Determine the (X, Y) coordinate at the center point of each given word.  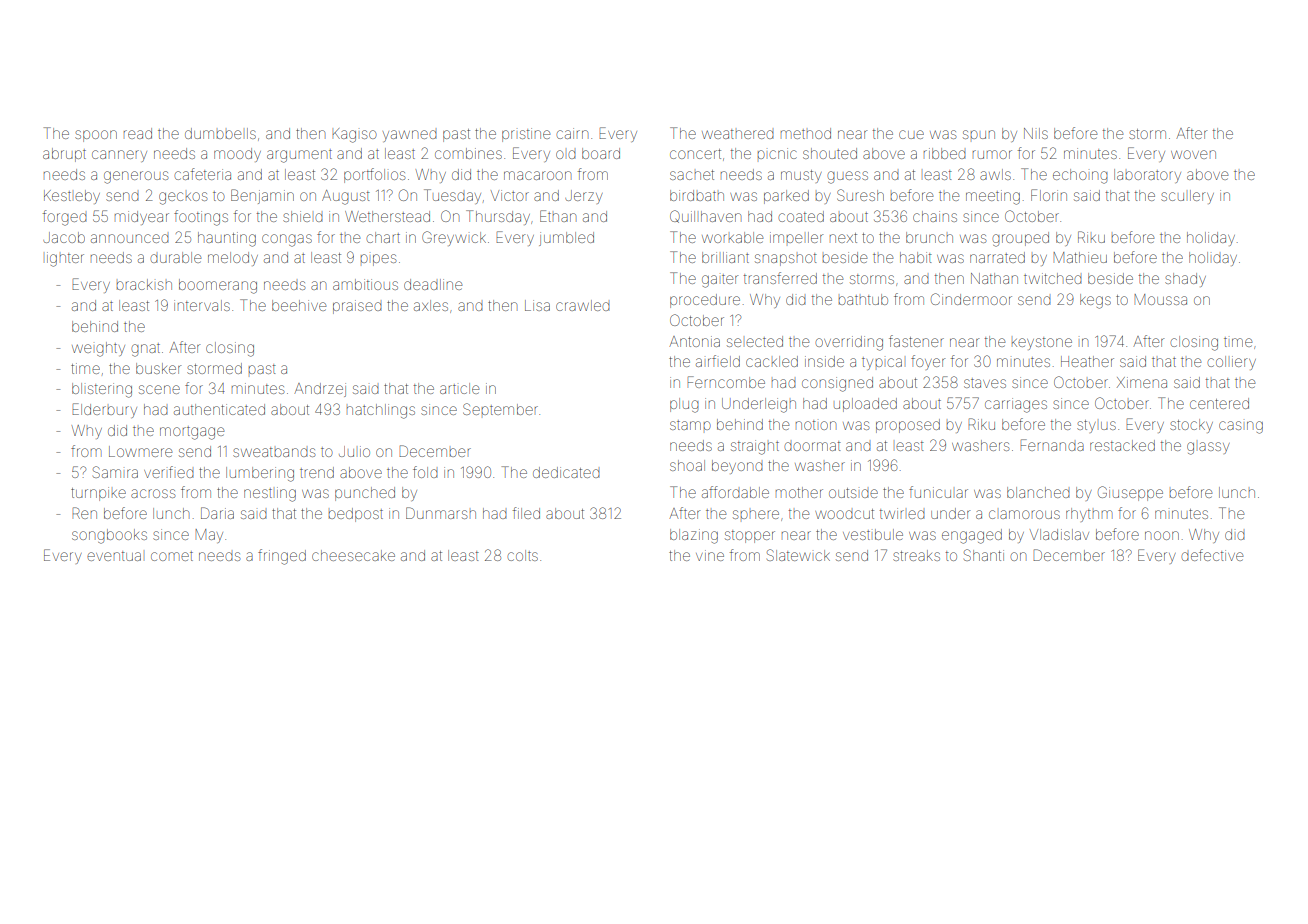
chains (935, 216)
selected (755, 341)
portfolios (374, 175)
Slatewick (798, 555)
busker (158, 368)
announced (130, 238)
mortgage (192, 433)
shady (1185, 280)
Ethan (558, 216)
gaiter (720, 281)
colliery (1231, 363)
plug (684, 405)
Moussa (1160, 299)
